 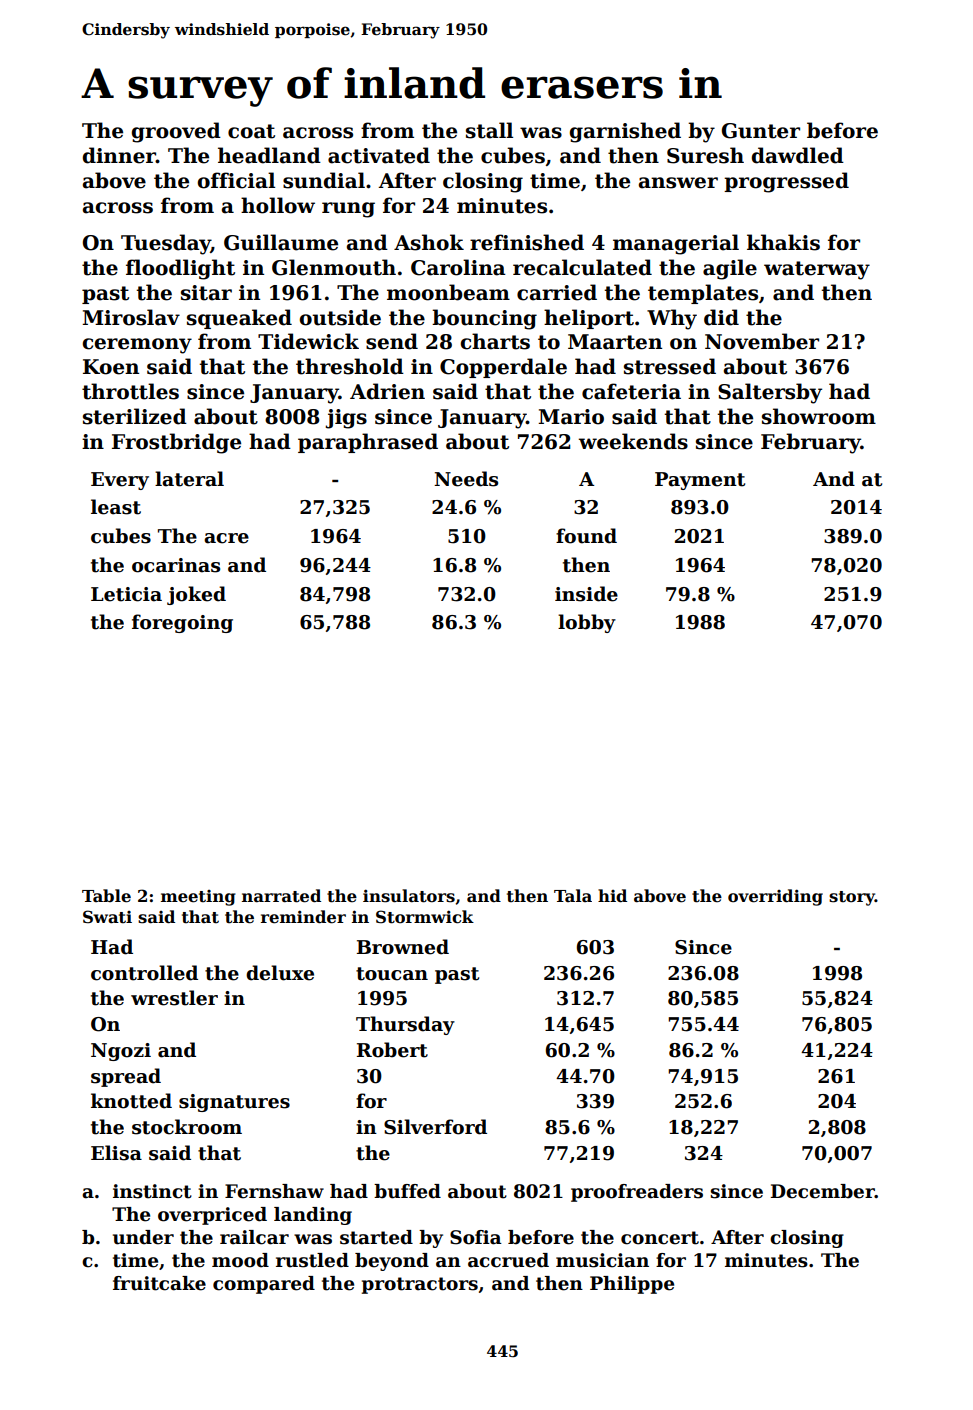 I want to click on recalculated, so click(x=582, y=267).
